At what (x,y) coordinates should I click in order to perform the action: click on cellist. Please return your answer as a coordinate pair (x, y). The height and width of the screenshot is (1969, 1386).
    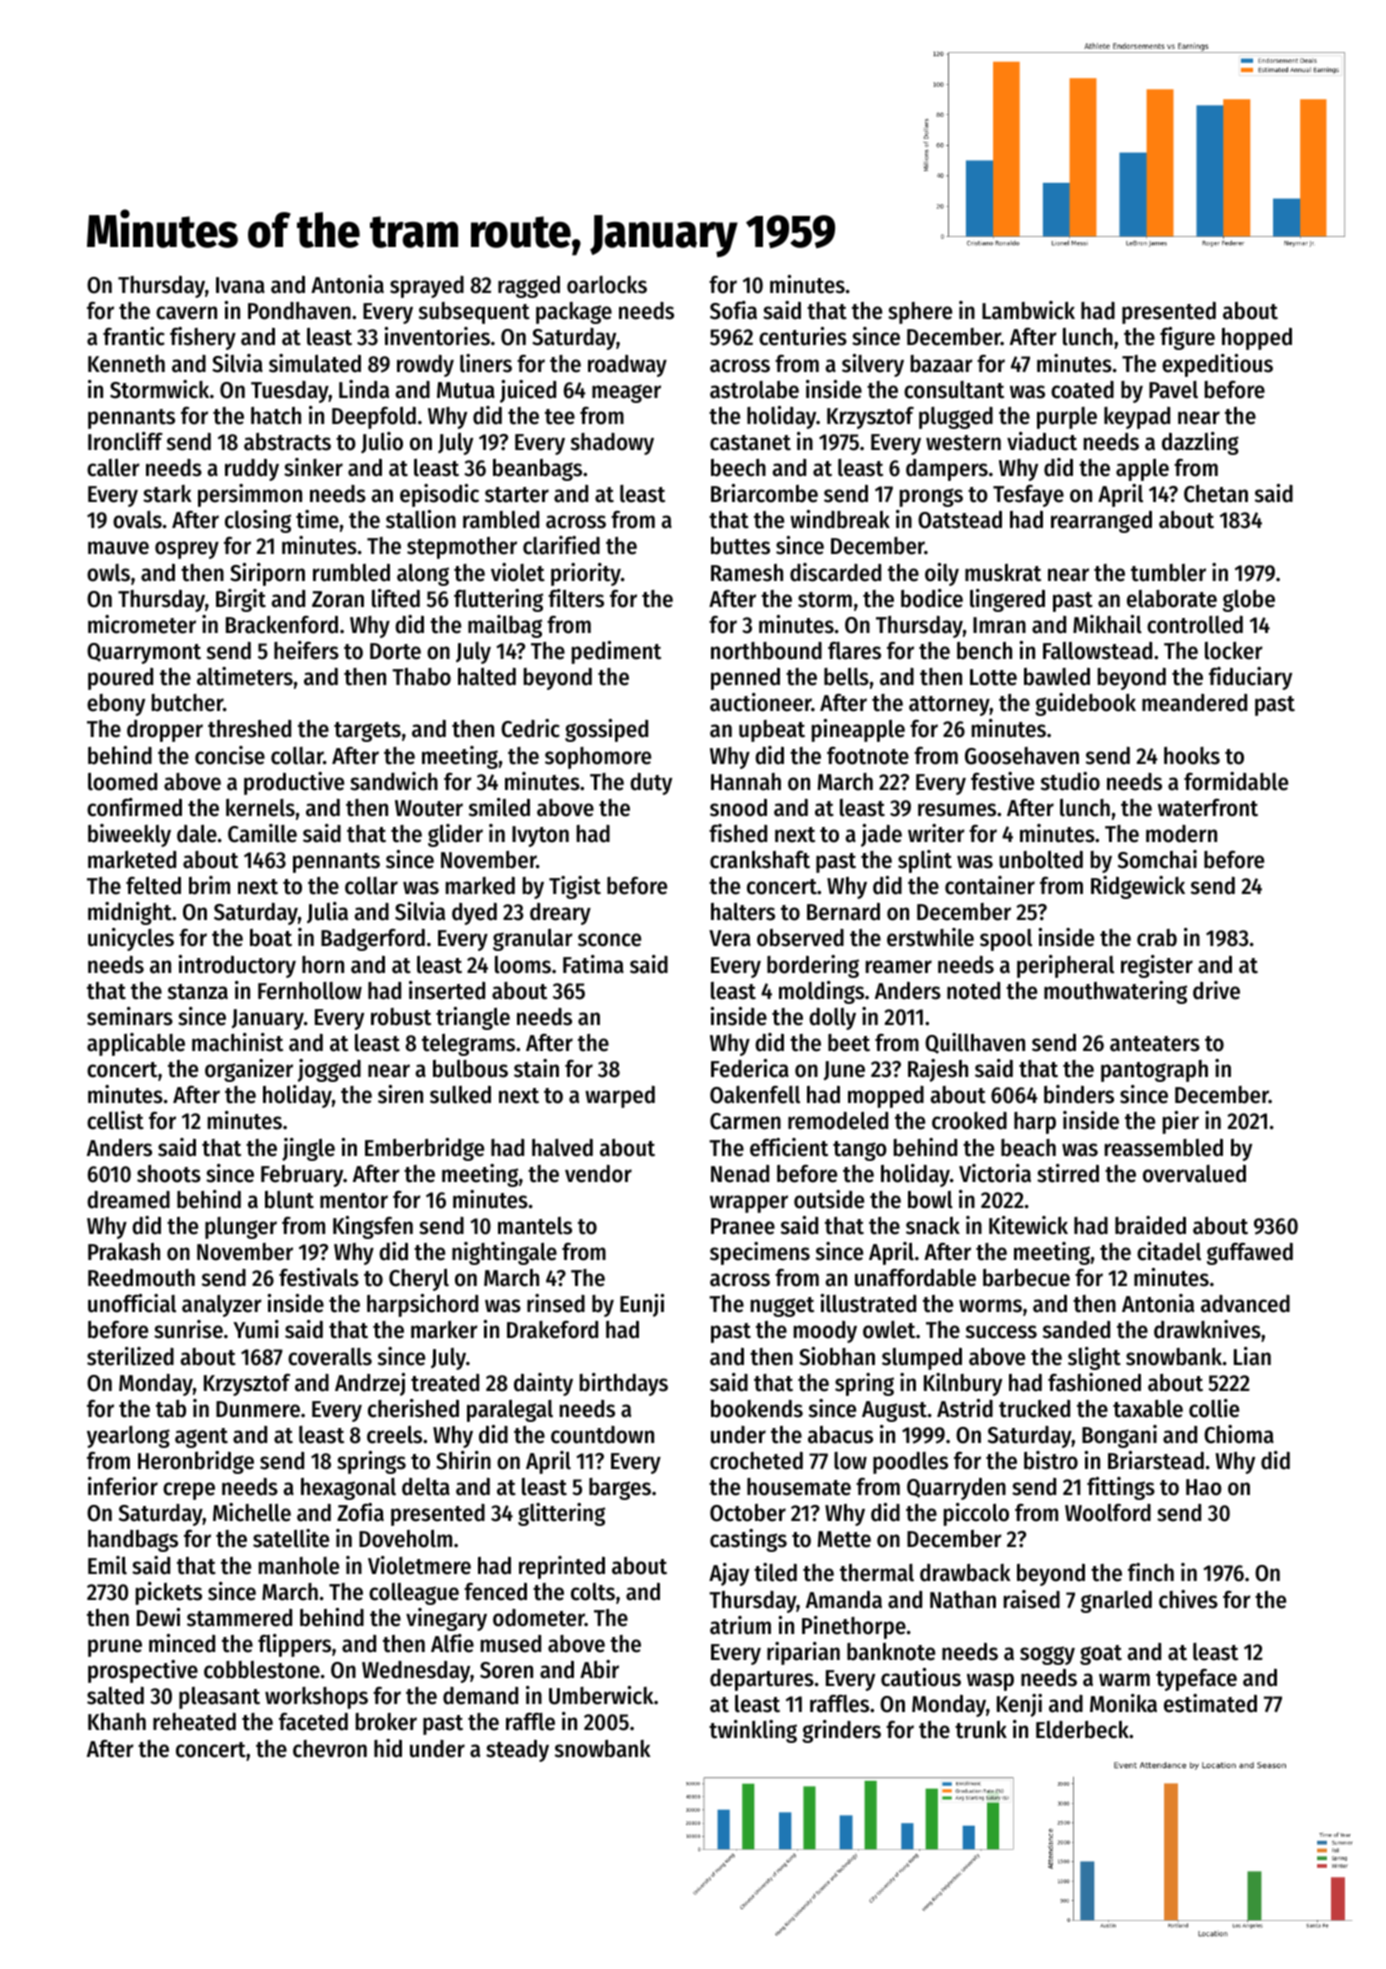
    Looking at the image, I should click on (115, 1120).
